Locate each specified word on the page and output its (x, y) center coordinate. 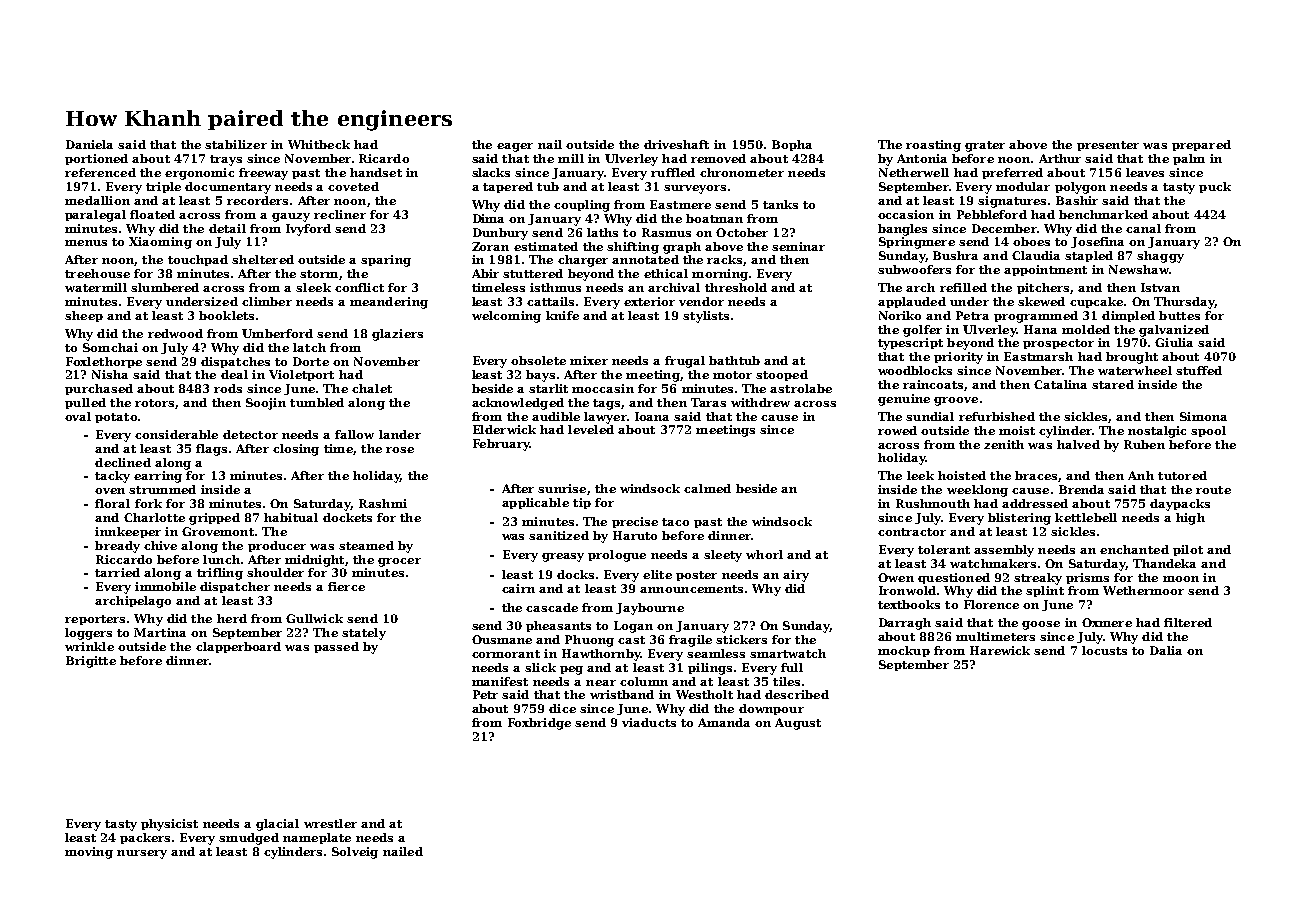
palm (1189, 159)
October (742, 232)
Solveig (355, 853)
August (798, 724)
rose (400, 450)
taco (675, 522)
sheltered (263, 259)
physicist (169, 825)
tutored (1182, 475)
